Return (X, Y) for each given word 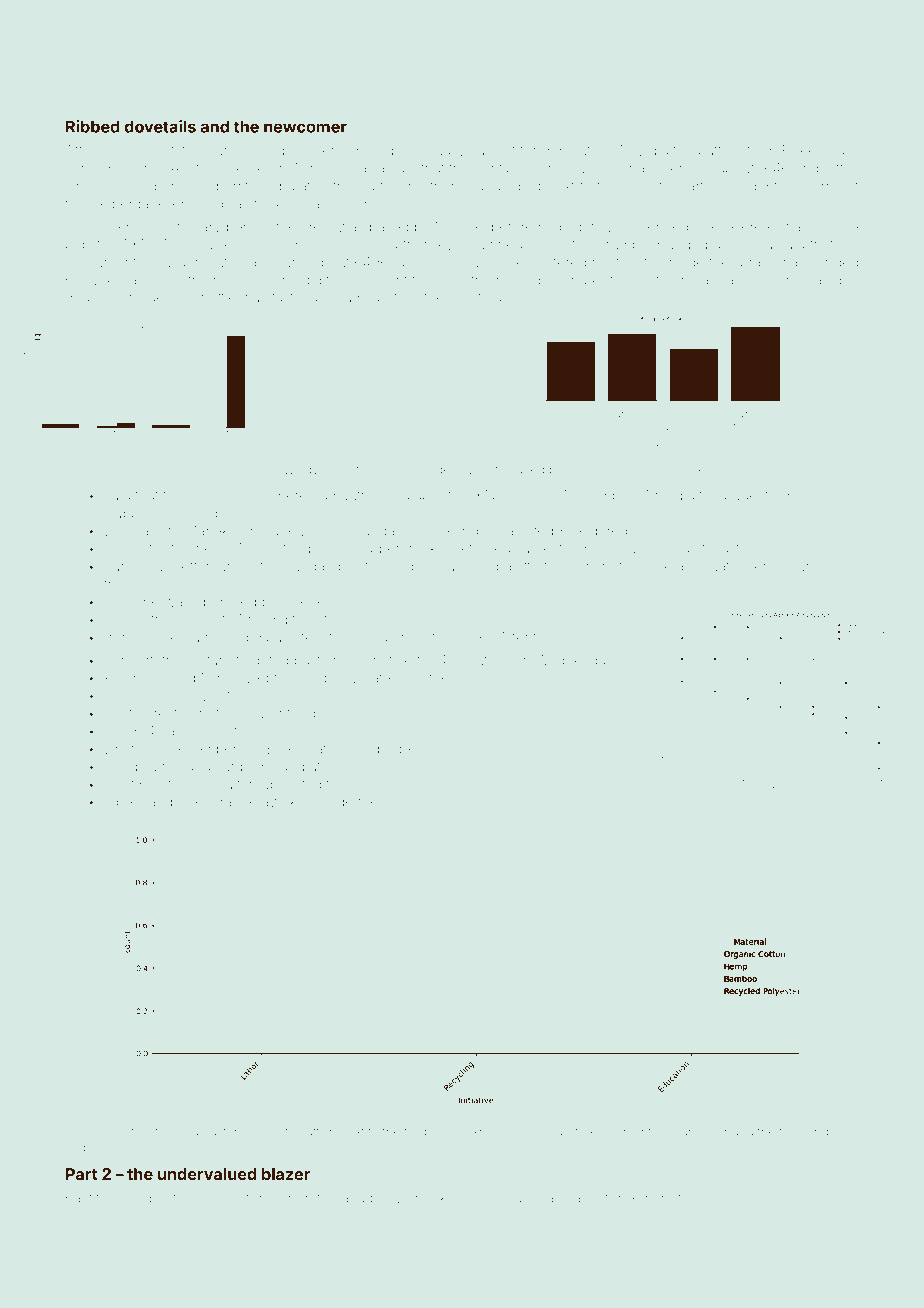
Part (82, 1174)
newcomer (305, 128)
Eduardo (683, 1132)
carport (492, 152)
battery (720, 152)
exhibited (491, 1132)
